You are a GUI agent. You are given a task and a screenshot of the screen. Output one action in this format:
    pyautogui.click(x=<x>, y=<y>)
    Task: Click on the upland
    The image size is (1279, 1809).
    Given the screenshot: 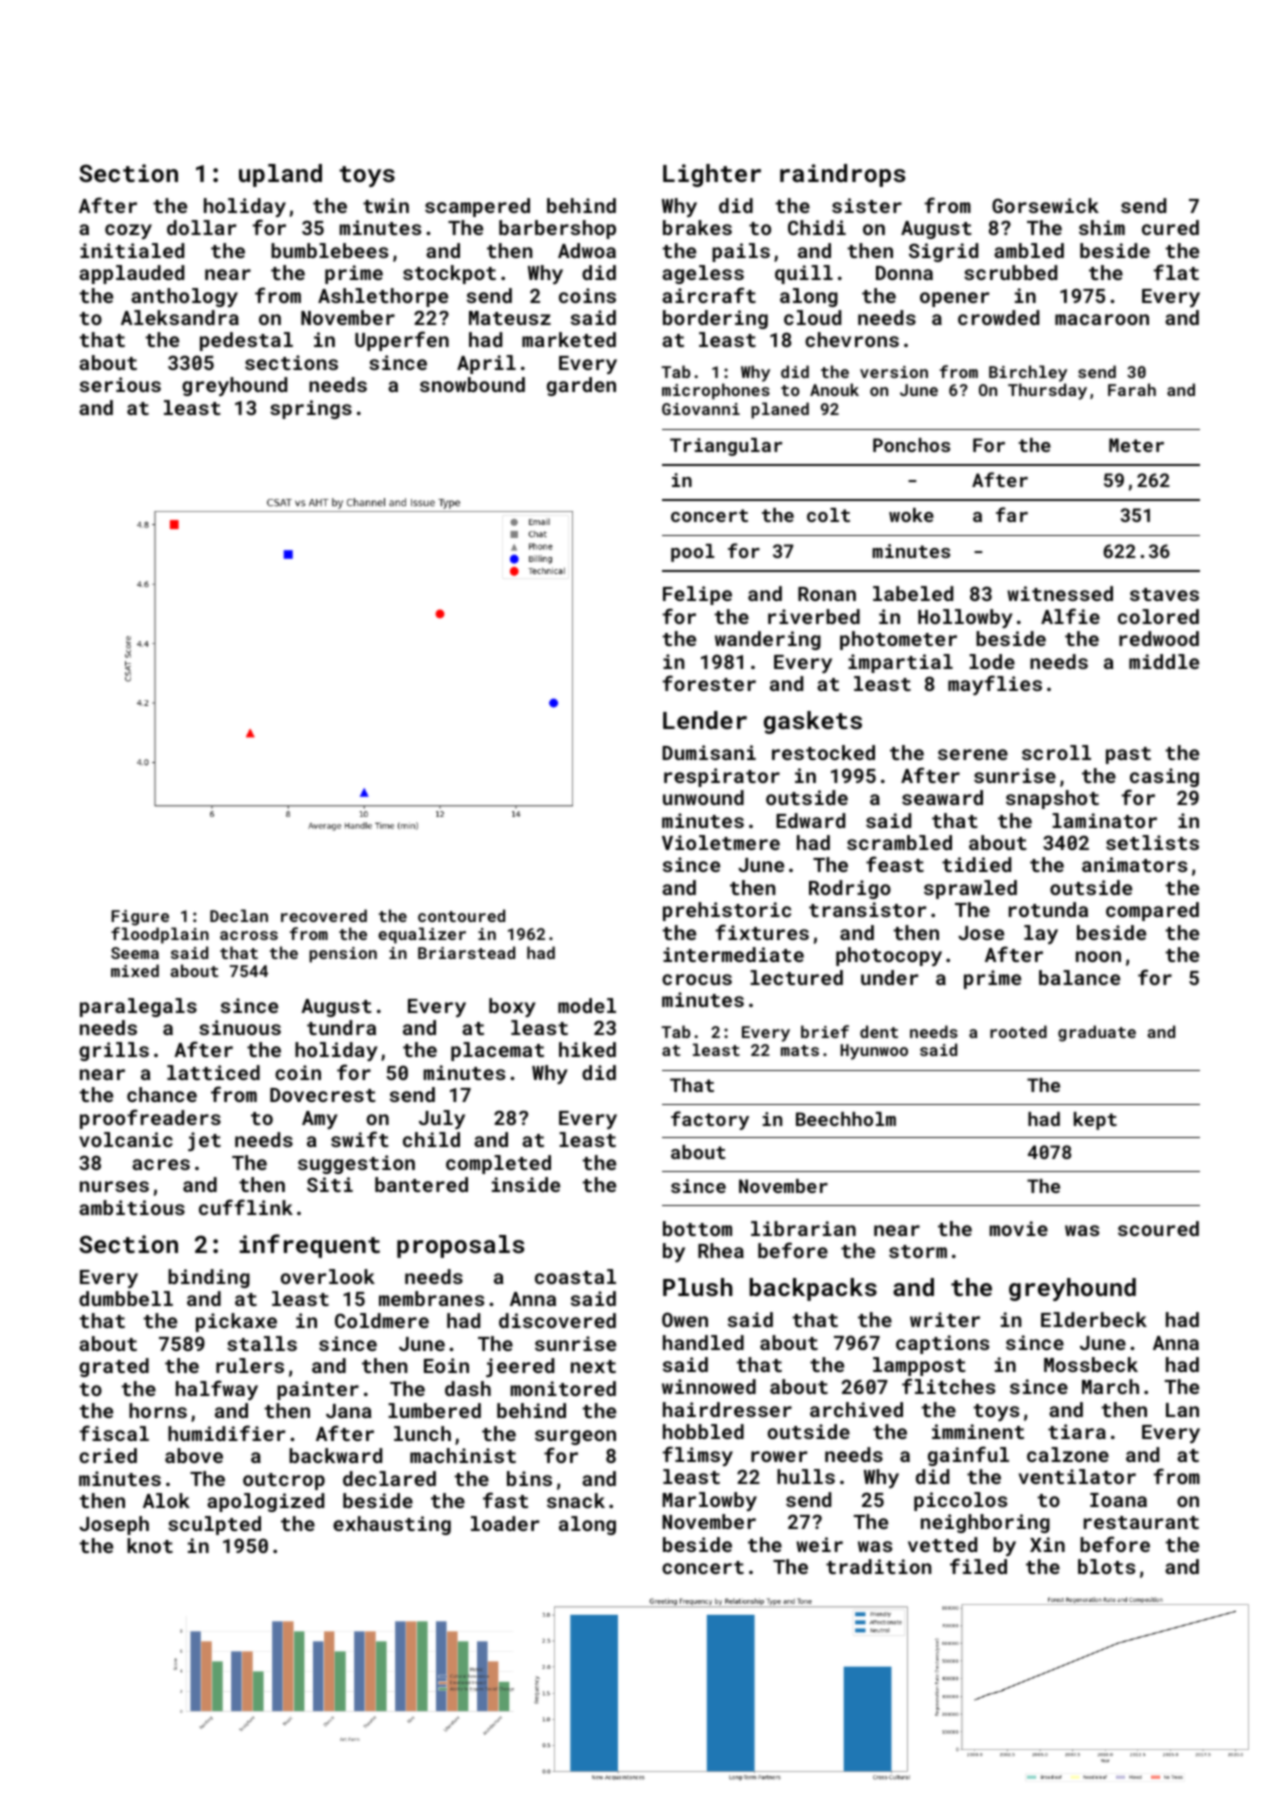 What is the action you would take?
    pyautogui.click(x=280, y=175)
